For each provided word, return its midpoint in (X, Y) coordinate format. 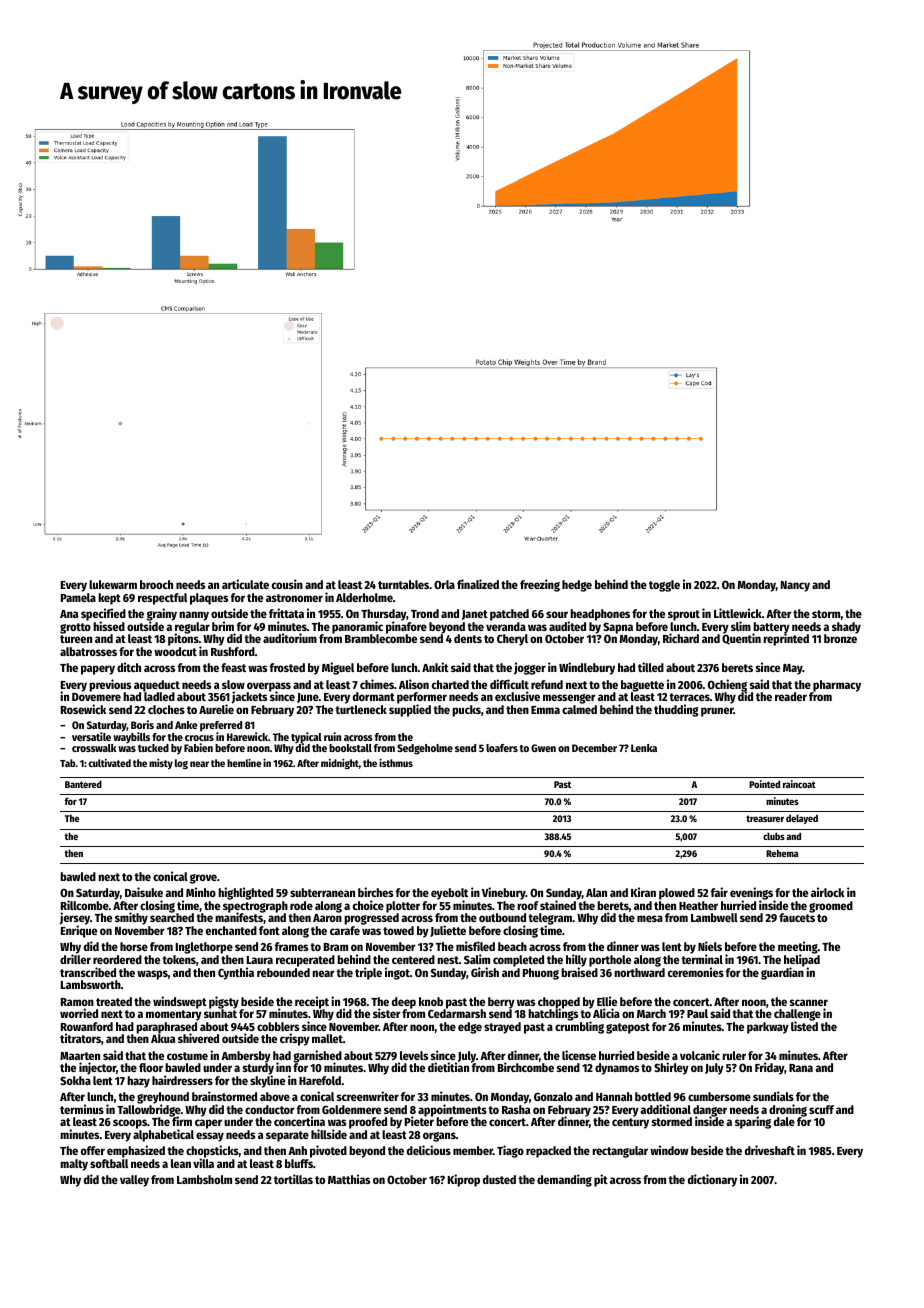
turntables (403, 584)
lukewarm (113, 584)
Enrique (79, 932)
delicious (429, 1150)
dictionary (712, 1180)
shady (846, 628)
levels (414, 1055)
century (630, 1123)
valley (134, 1181)
